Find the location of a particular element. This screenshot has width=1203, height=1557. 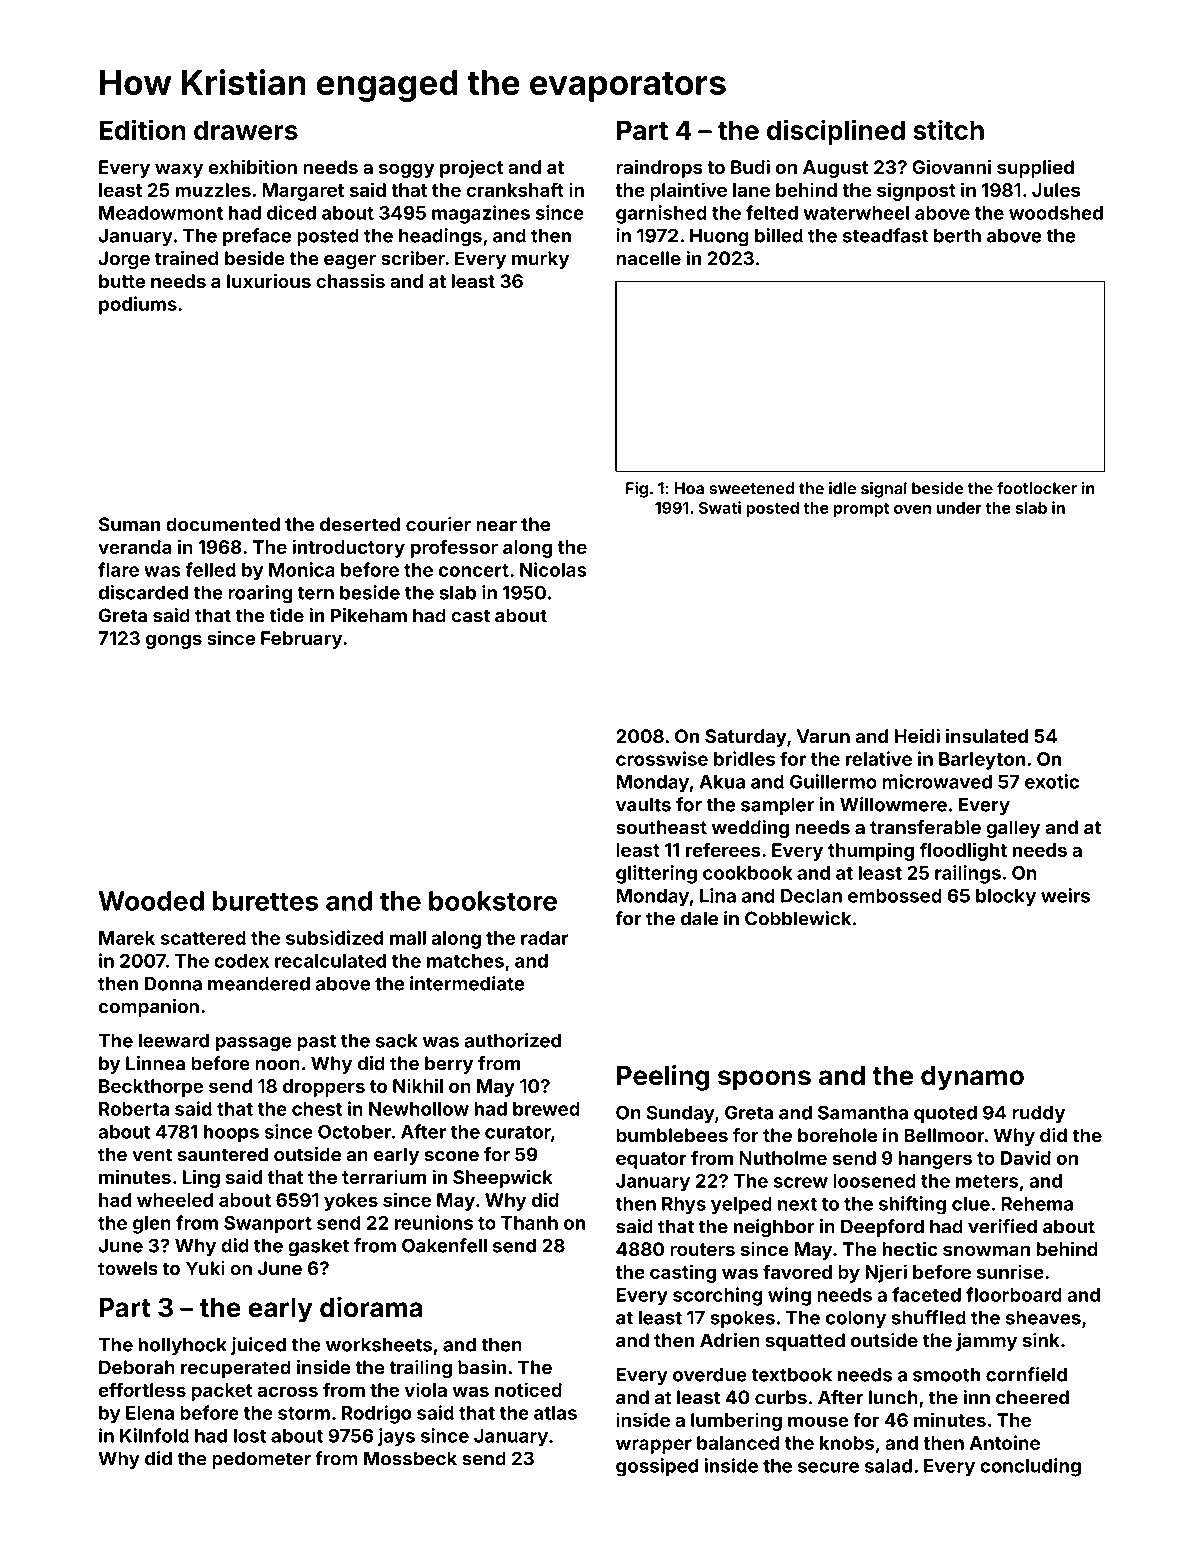

woodshed is located at coordinates (1056, 213).
